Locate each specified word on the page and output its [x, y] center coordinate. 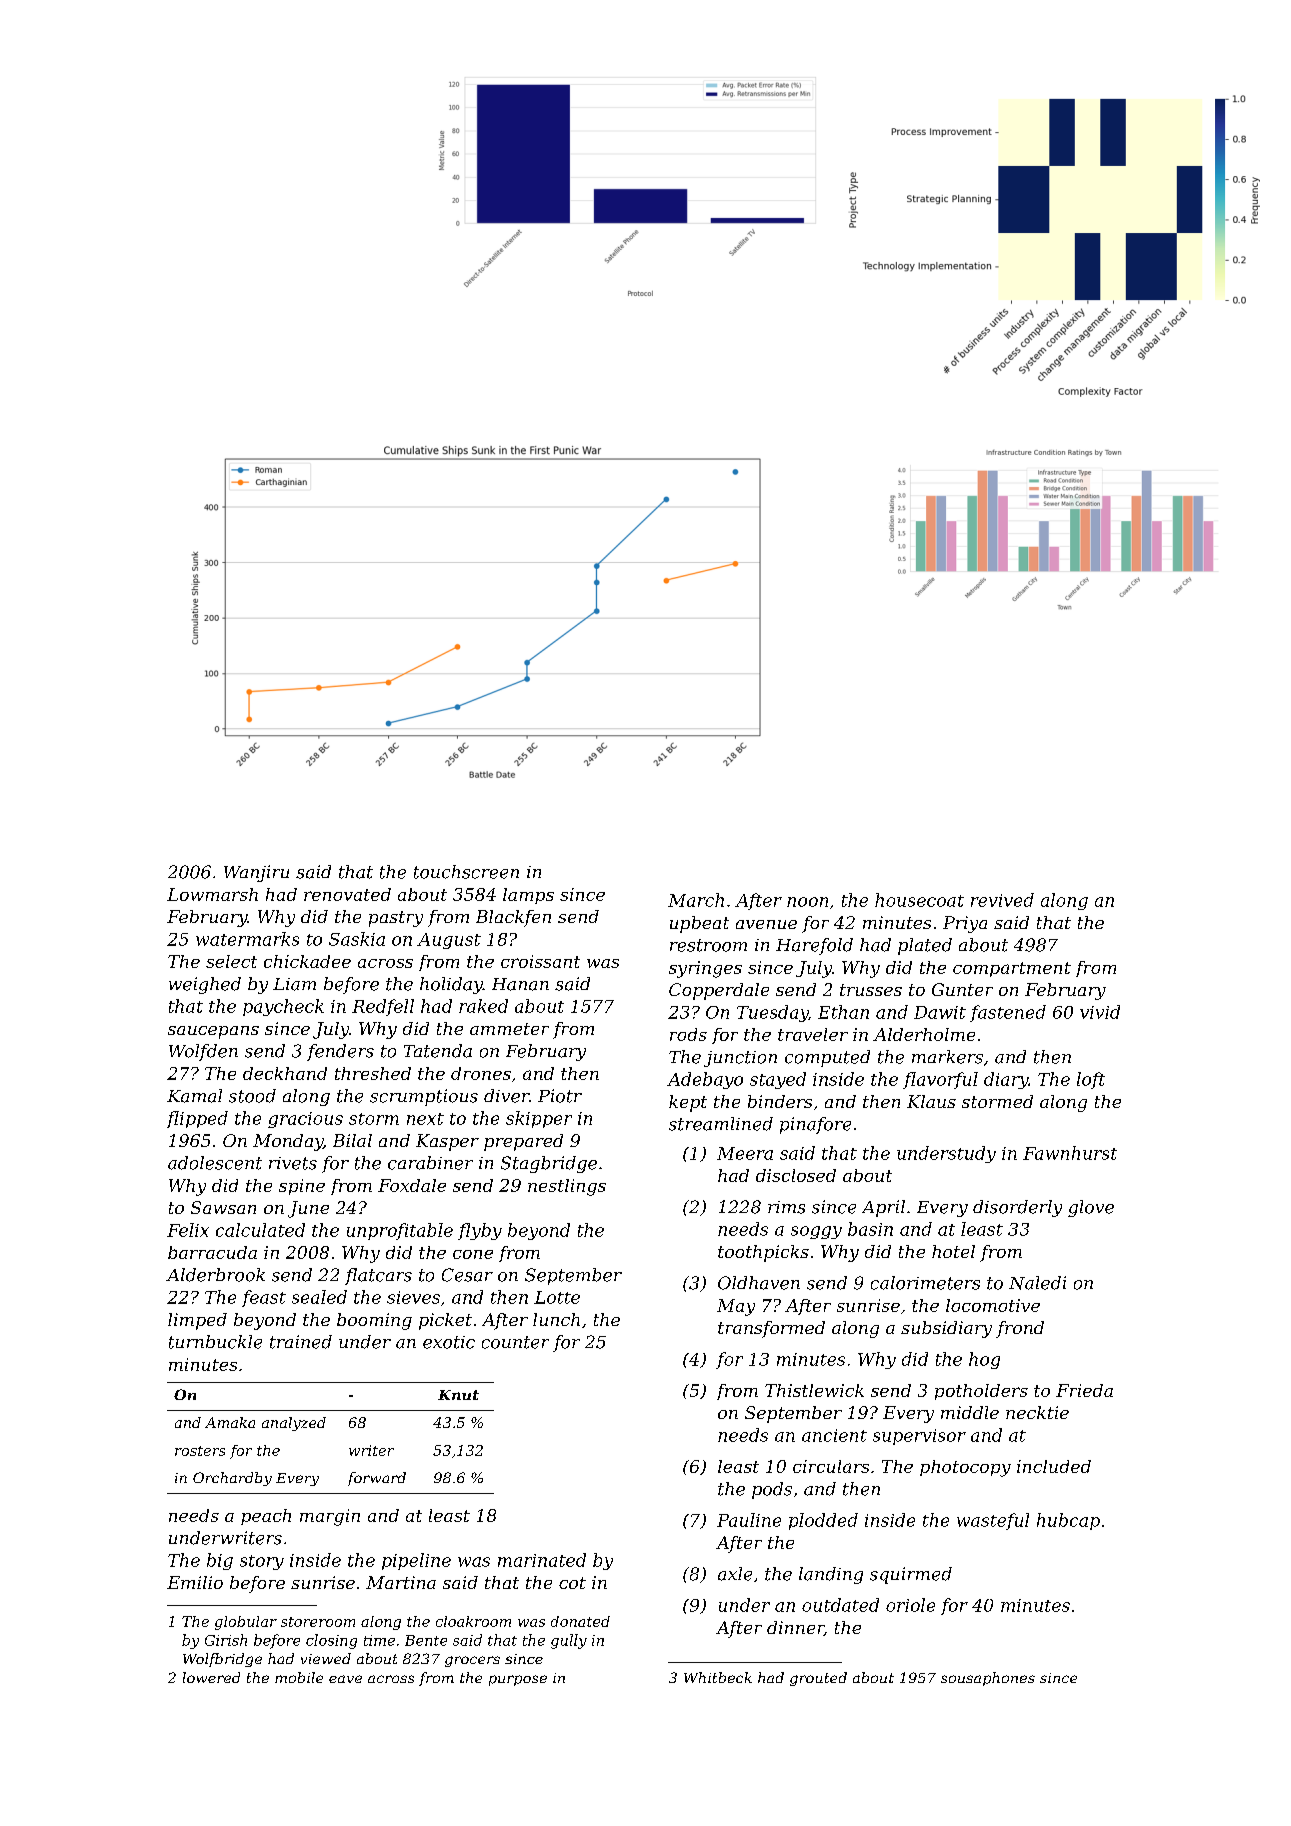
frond [1020, 1329]
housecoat [919, 900]
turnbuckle [215, 1342]
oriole [910, 1605]
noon [807, 902]
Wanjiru [256, 873]
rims [786, 1207]
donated [580, 1621]
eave [345, 1679]
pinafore [815, 1125]
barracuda [212, 1252]
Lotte [557, 1297]
